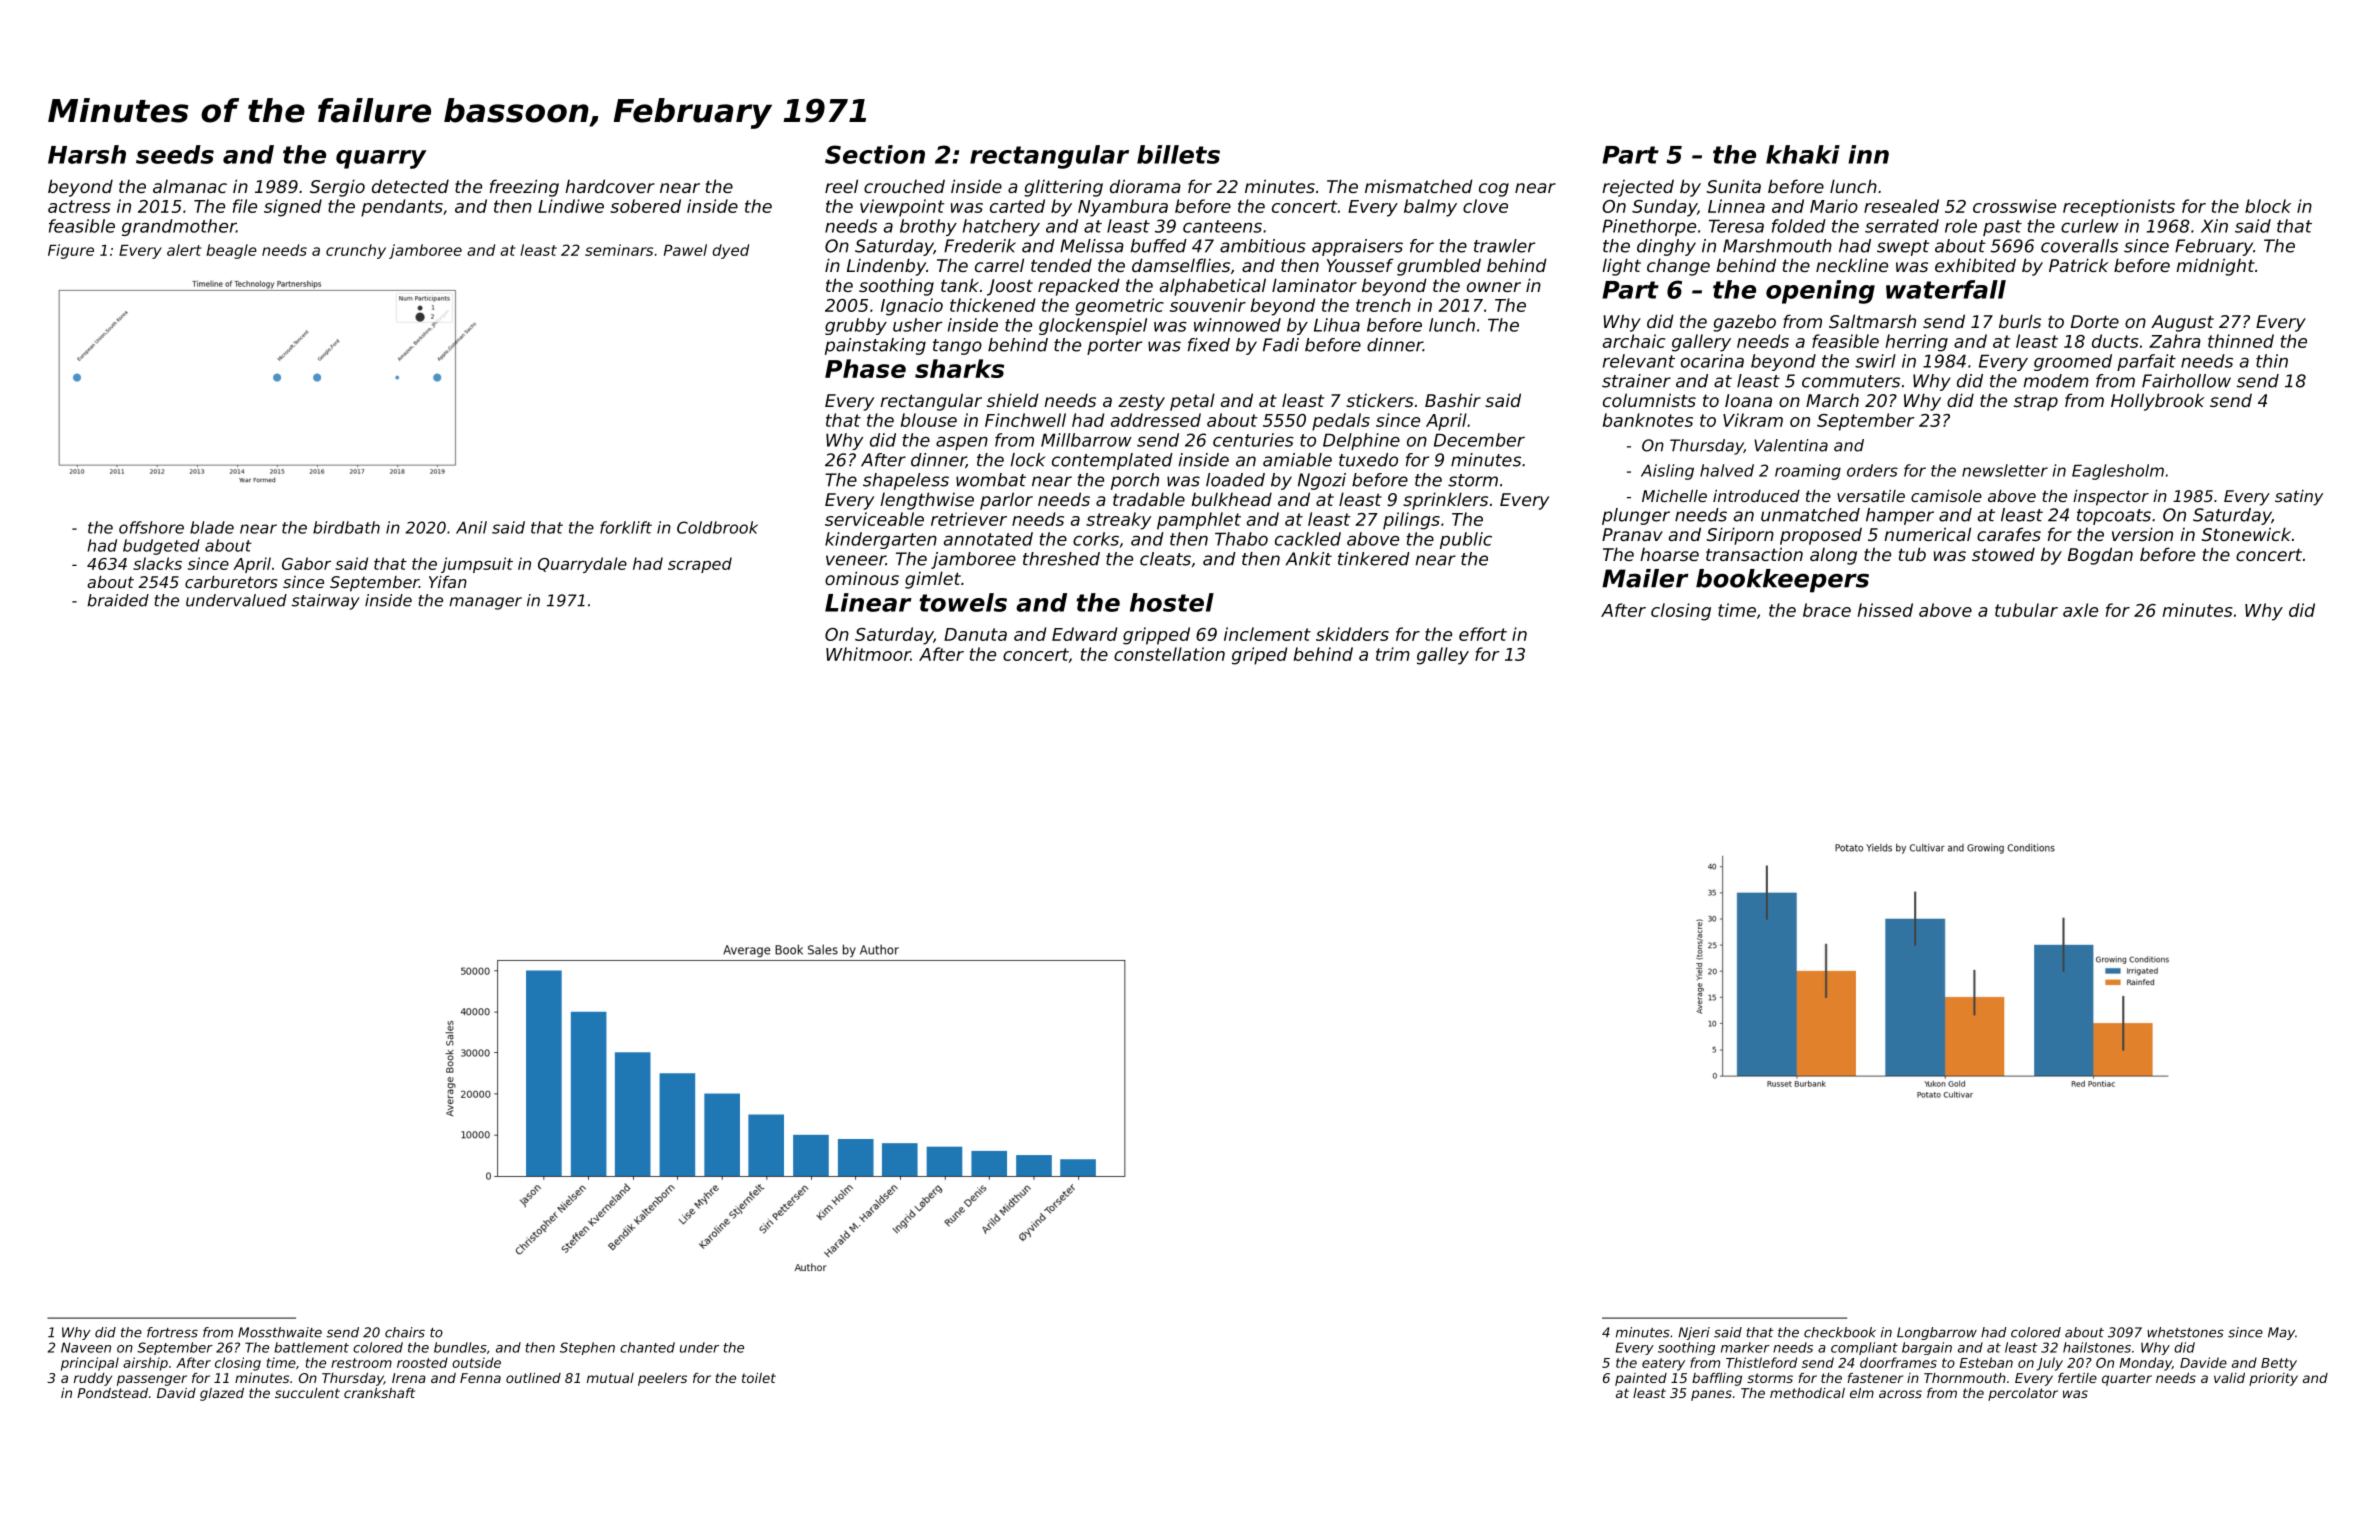 Image resolution: width=2380 pixels, height=1540 pixels. I want to click on percolator, so click(2023, 1394).
